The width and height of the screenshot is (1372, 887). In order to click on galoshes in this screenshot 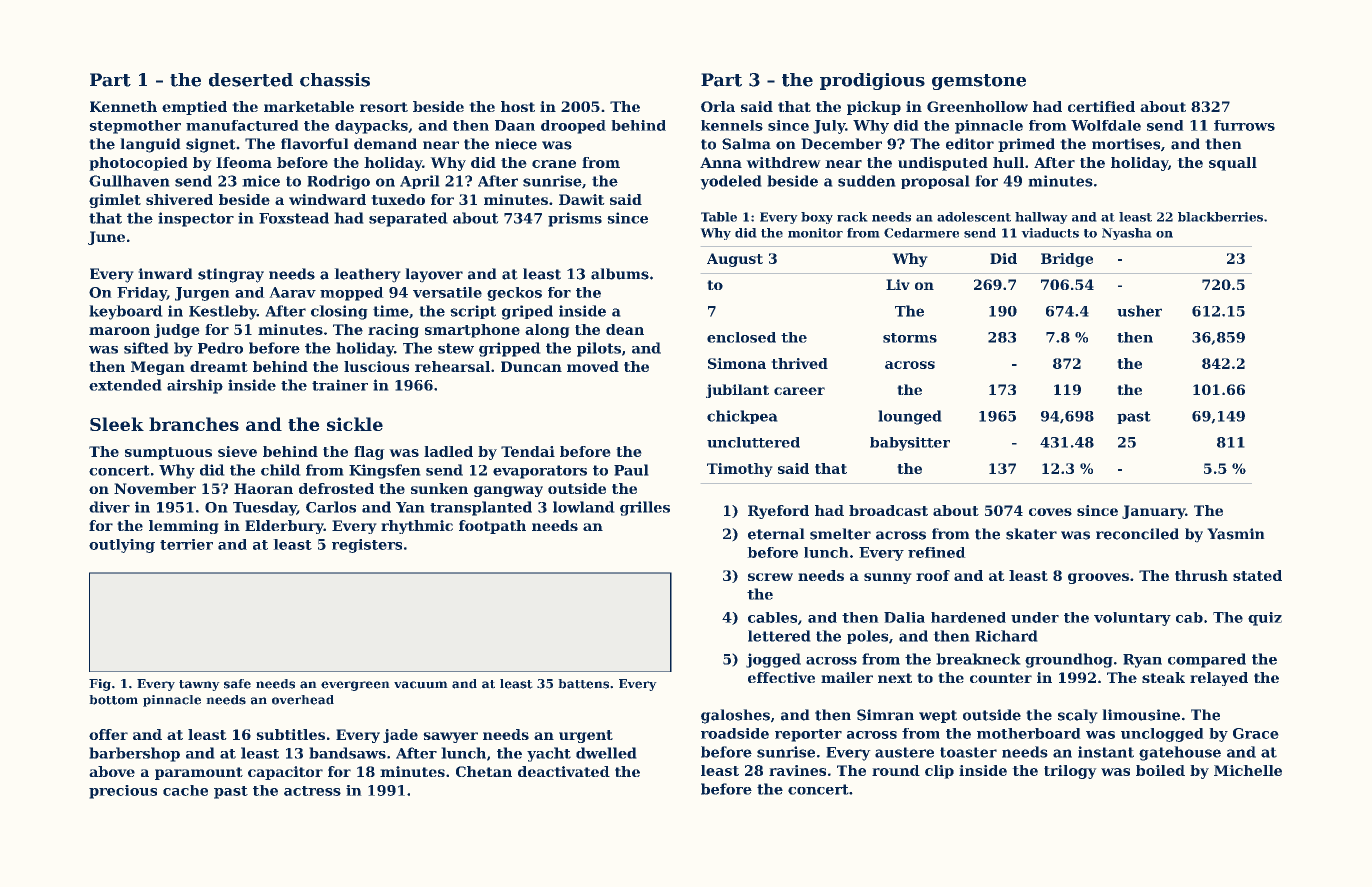, I will do `click(735, 716)`.
